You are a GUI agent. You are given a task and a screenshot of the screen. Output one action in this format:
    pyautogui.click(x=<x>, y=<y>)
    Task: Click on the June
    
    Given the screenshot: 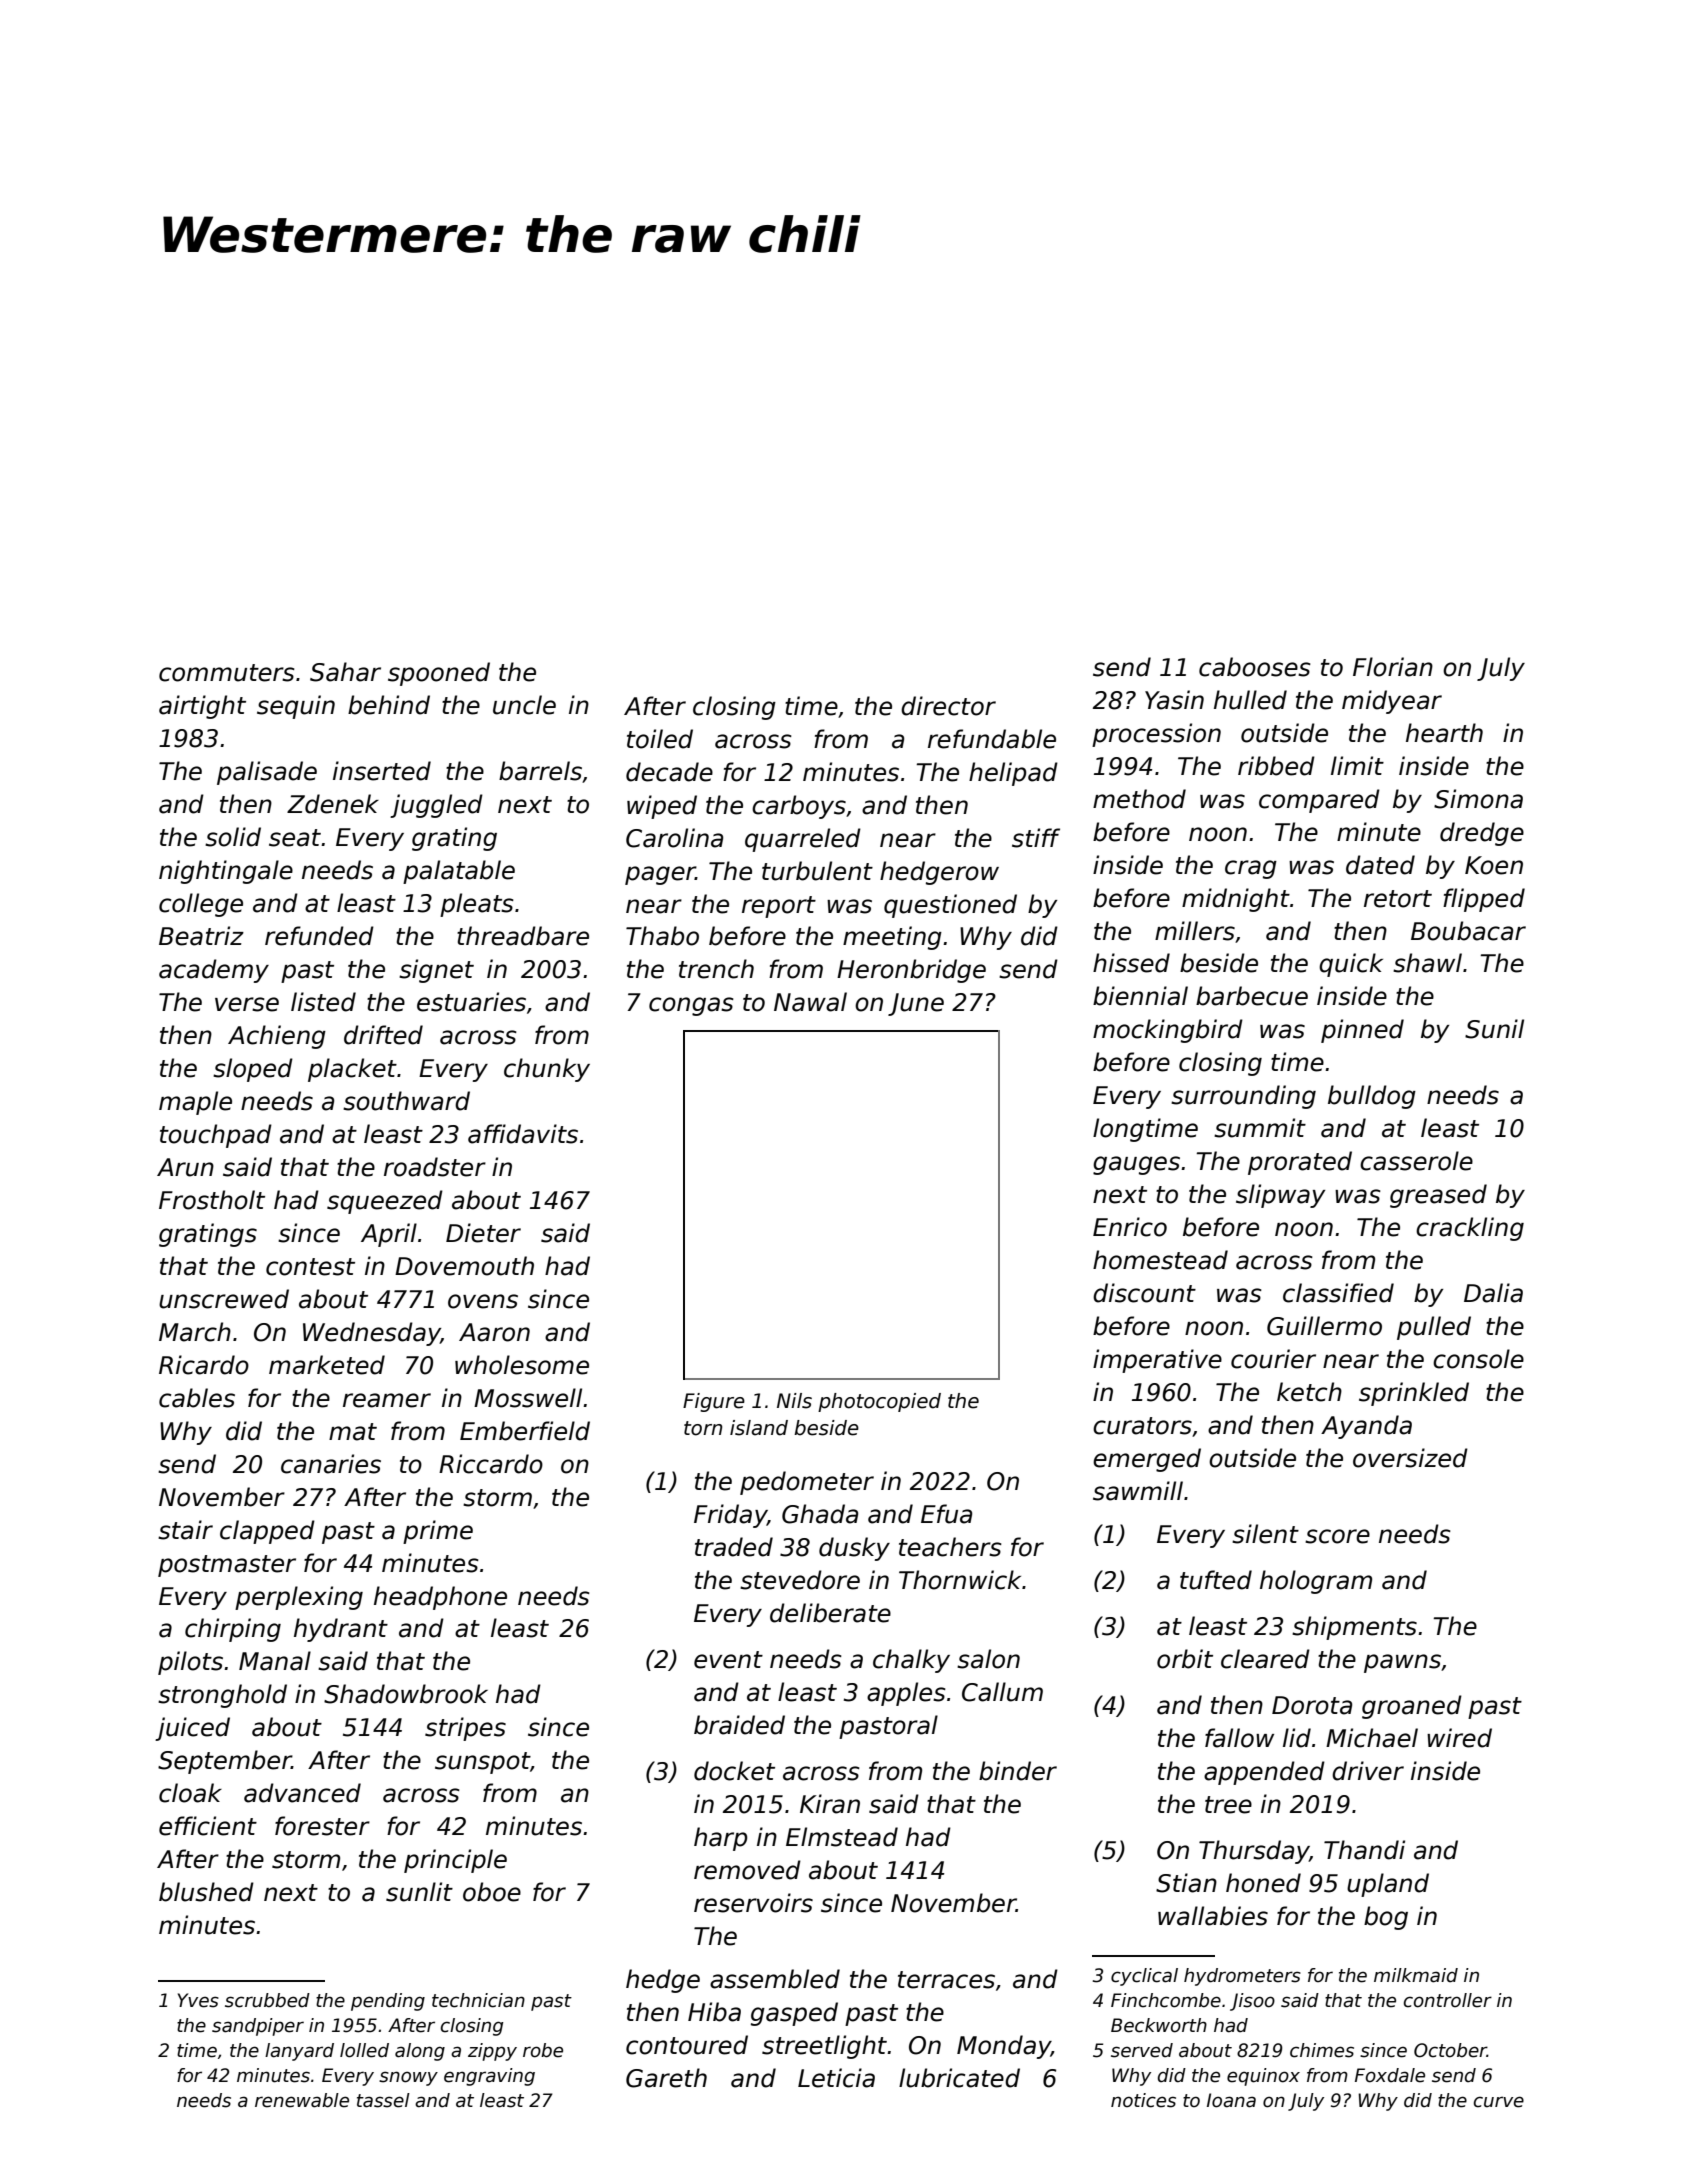 What is the action you would take?
    pyautogui.click(x=916, y=1004)
